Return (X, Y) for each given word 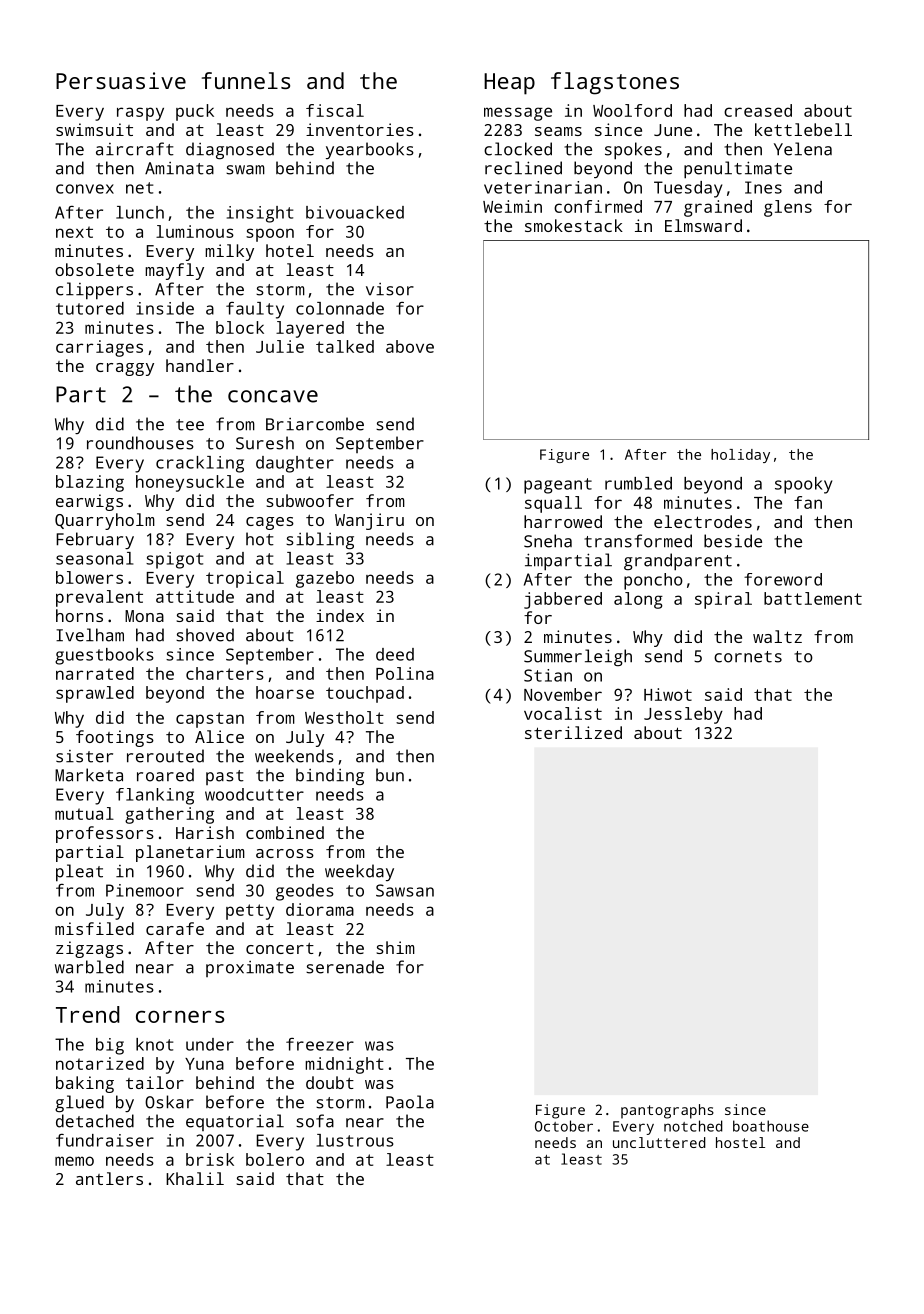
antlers (109, 1178)
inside (165, 308)
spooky (803, 485)
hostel (740, 1142)
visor (390, 289)
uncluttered (659, 1142)
